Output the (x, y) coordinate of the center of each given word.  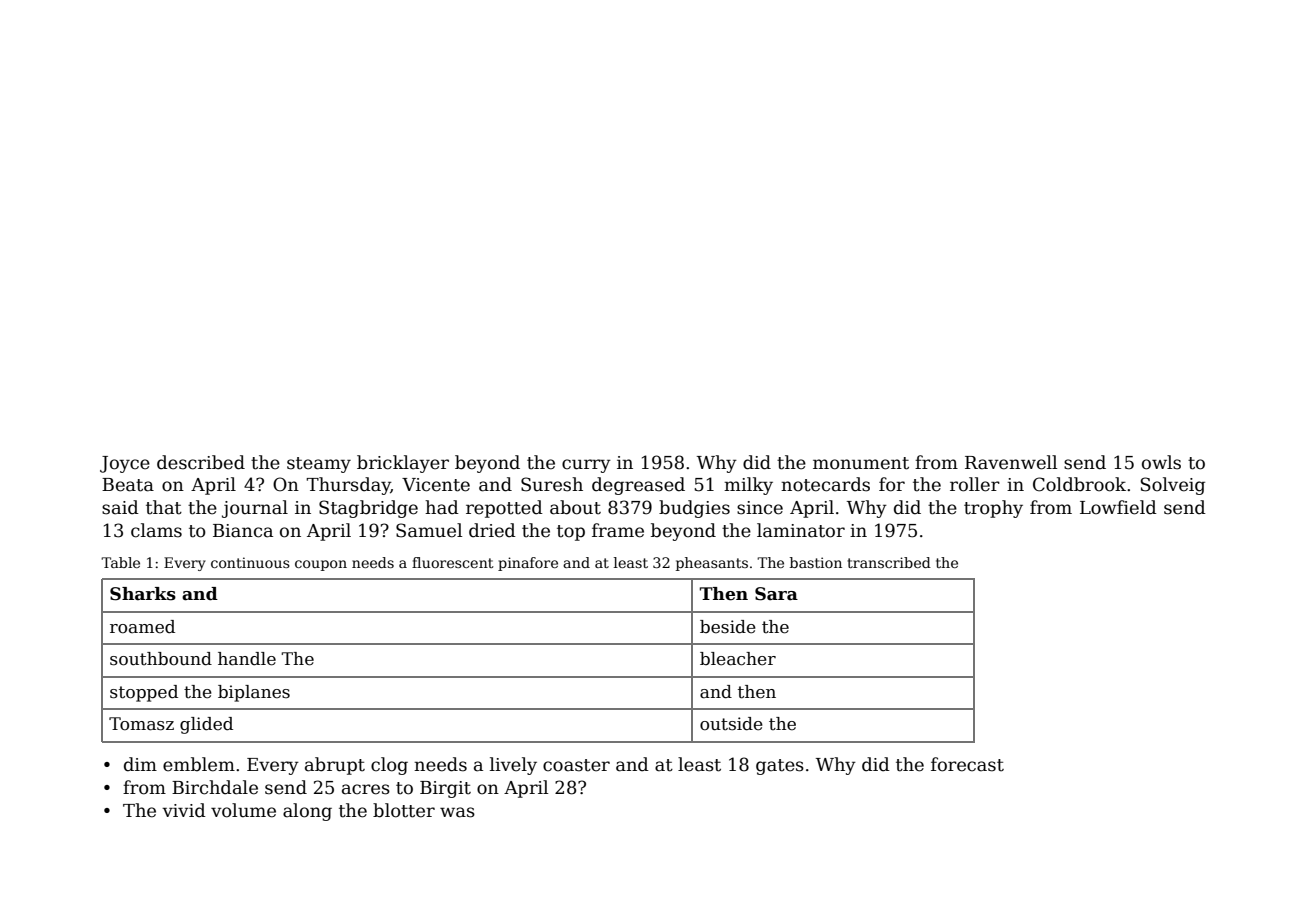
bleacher (738, 659)
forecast (967, 764)
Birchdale (215, 787)
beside (728, 627)
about (575, 507)
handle (247, 659)
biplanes (254, 693)
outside (731, 724)
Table (120, 562)
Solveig (1173, 486)
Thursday (348, 486)
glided (206, 725)
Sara (776, 594)
